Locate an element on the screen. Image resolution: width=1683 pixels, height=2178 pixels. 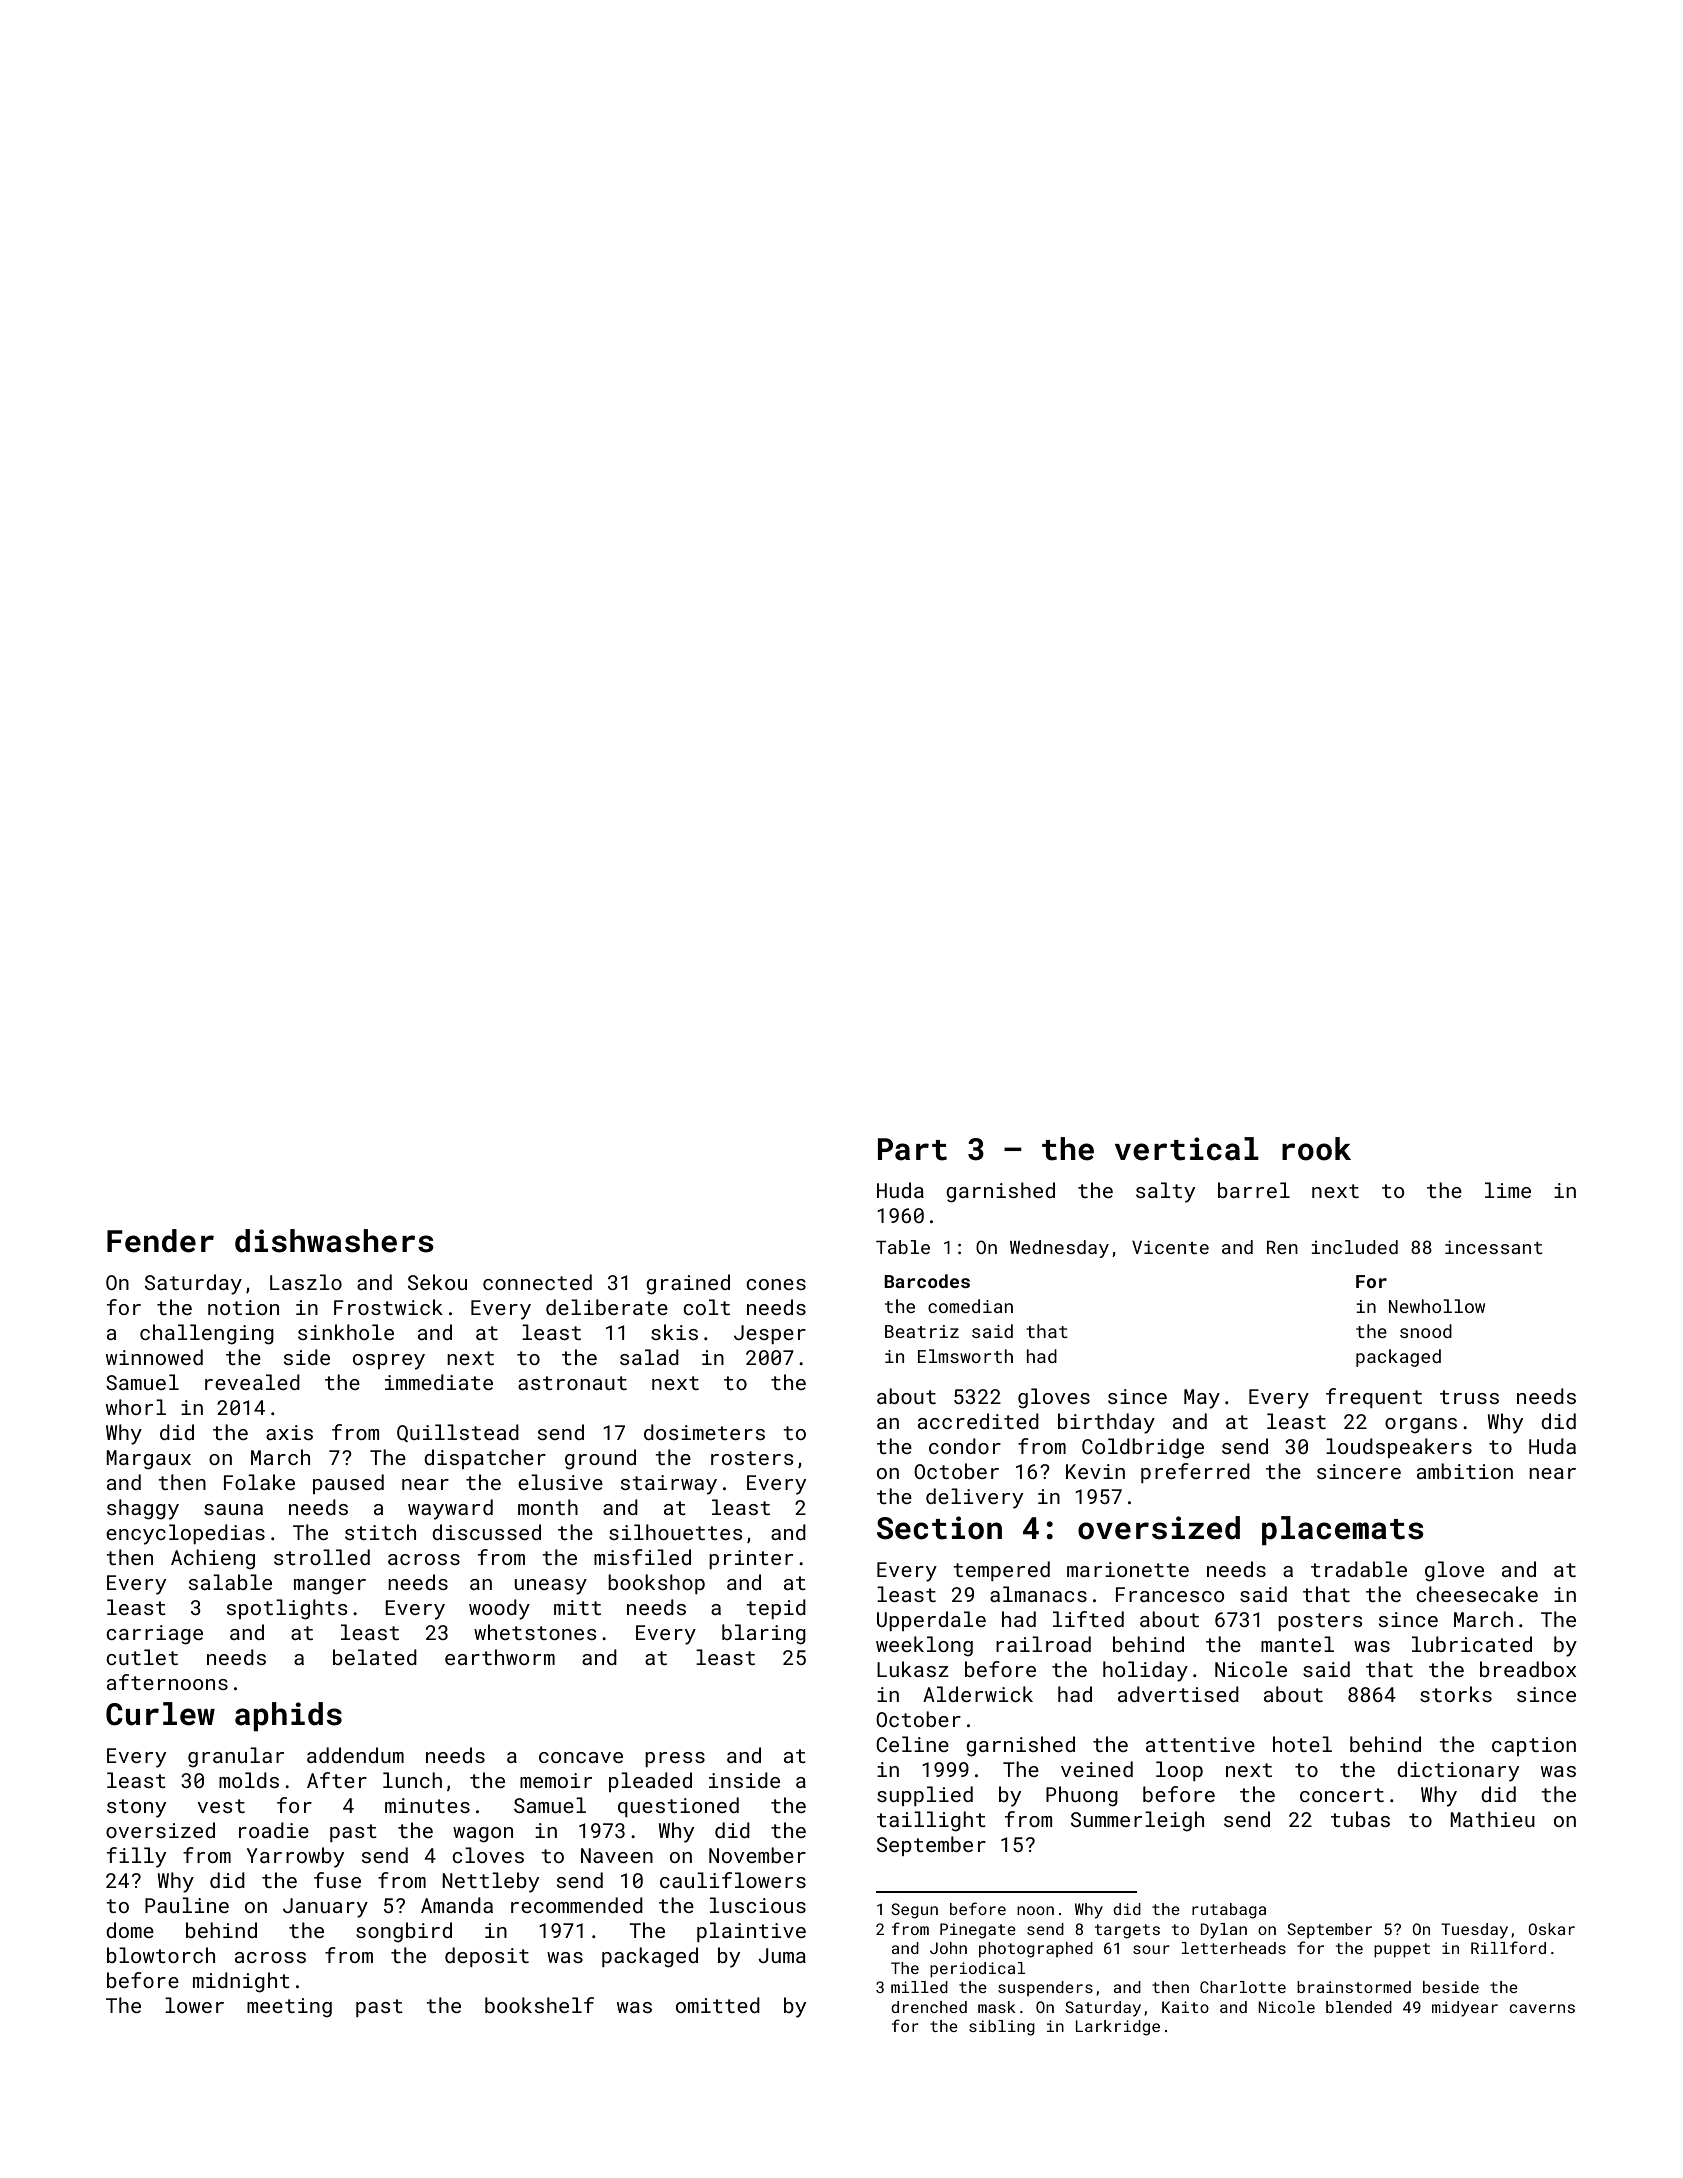
axis is located at coordinates (289, 1432).
